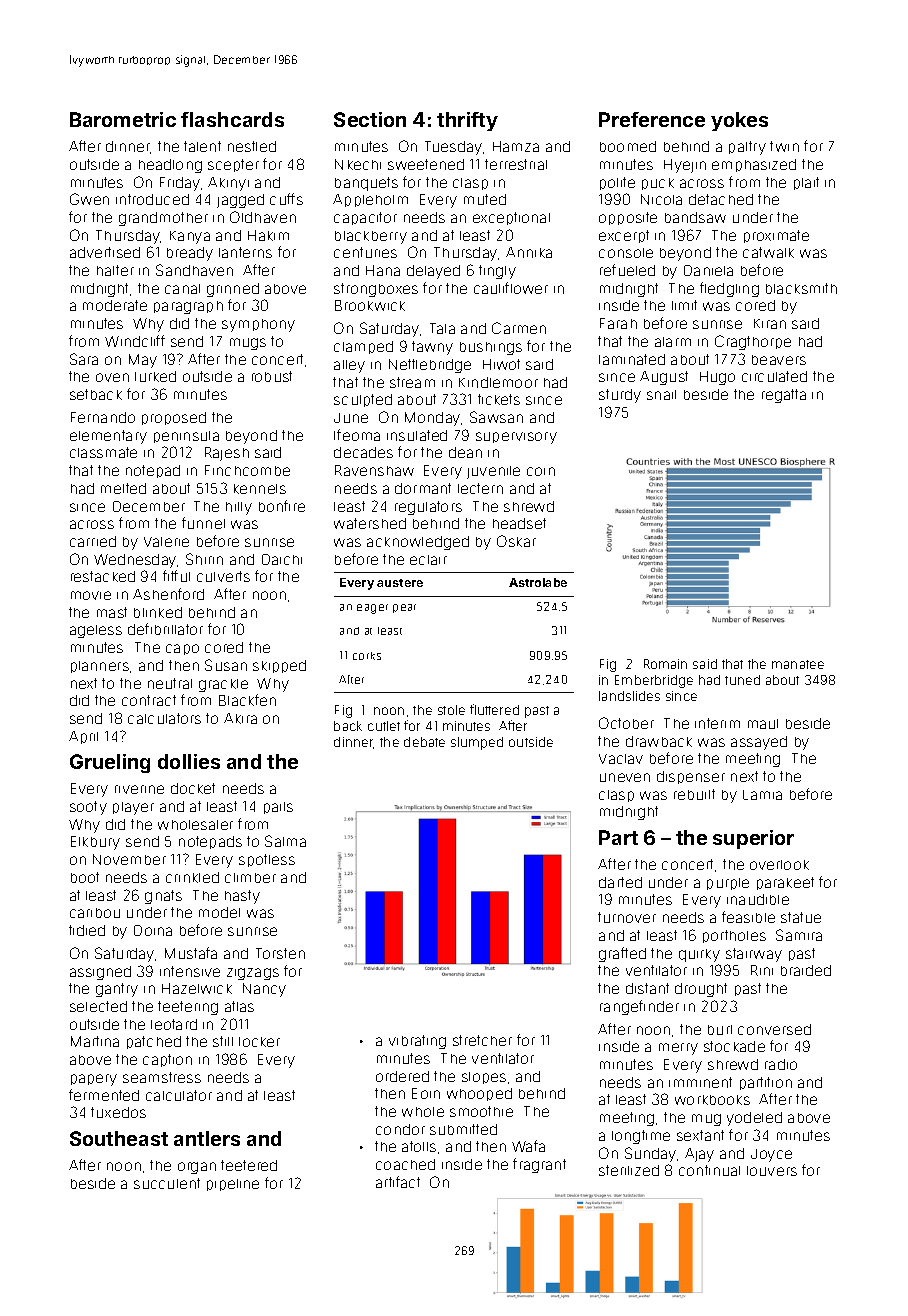 The height and width of the image is (1316, 908). I want to click on Eoin, so click(426, 1093).
